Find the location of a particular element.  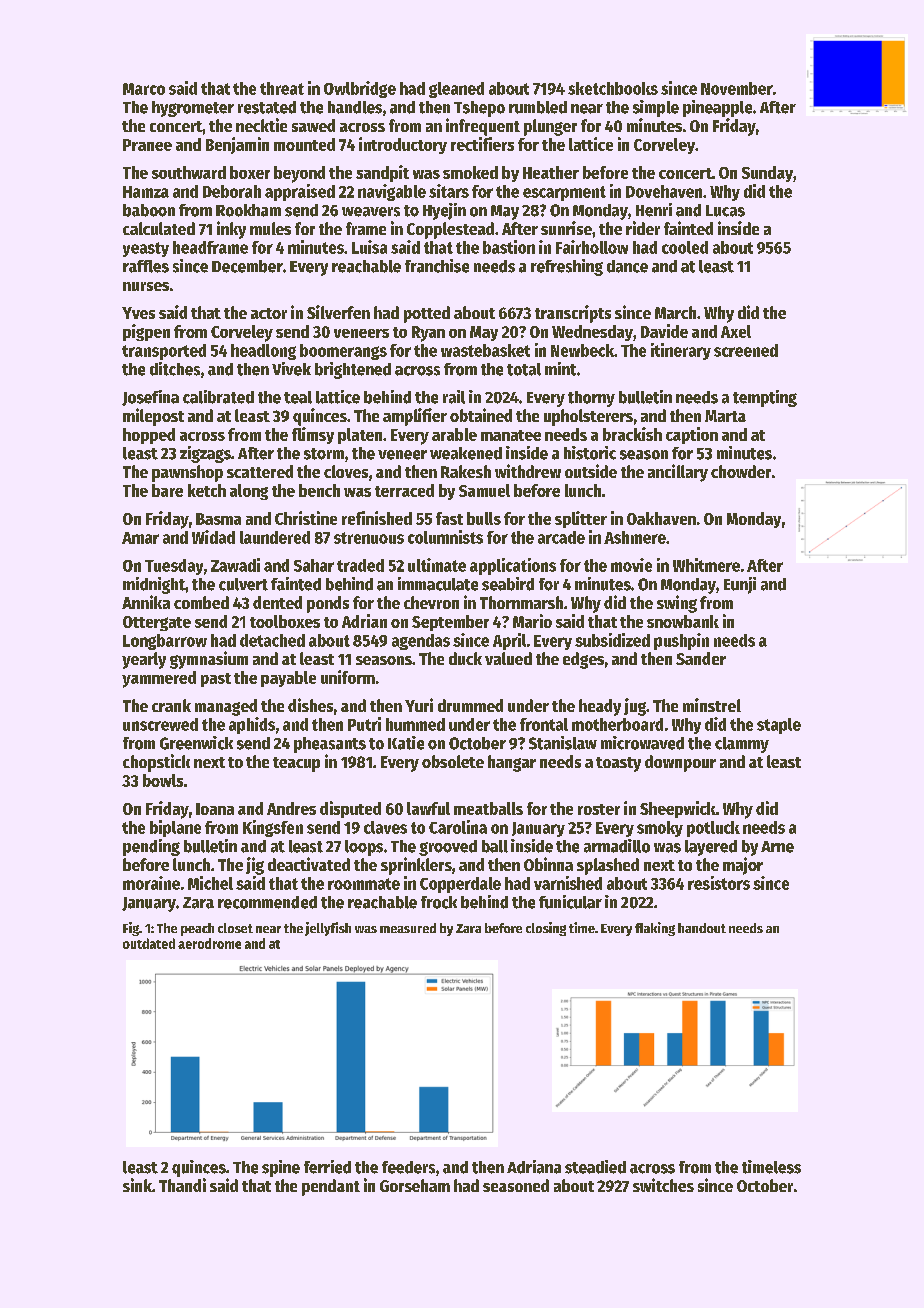

handout is located at coordinates (702, 928).
